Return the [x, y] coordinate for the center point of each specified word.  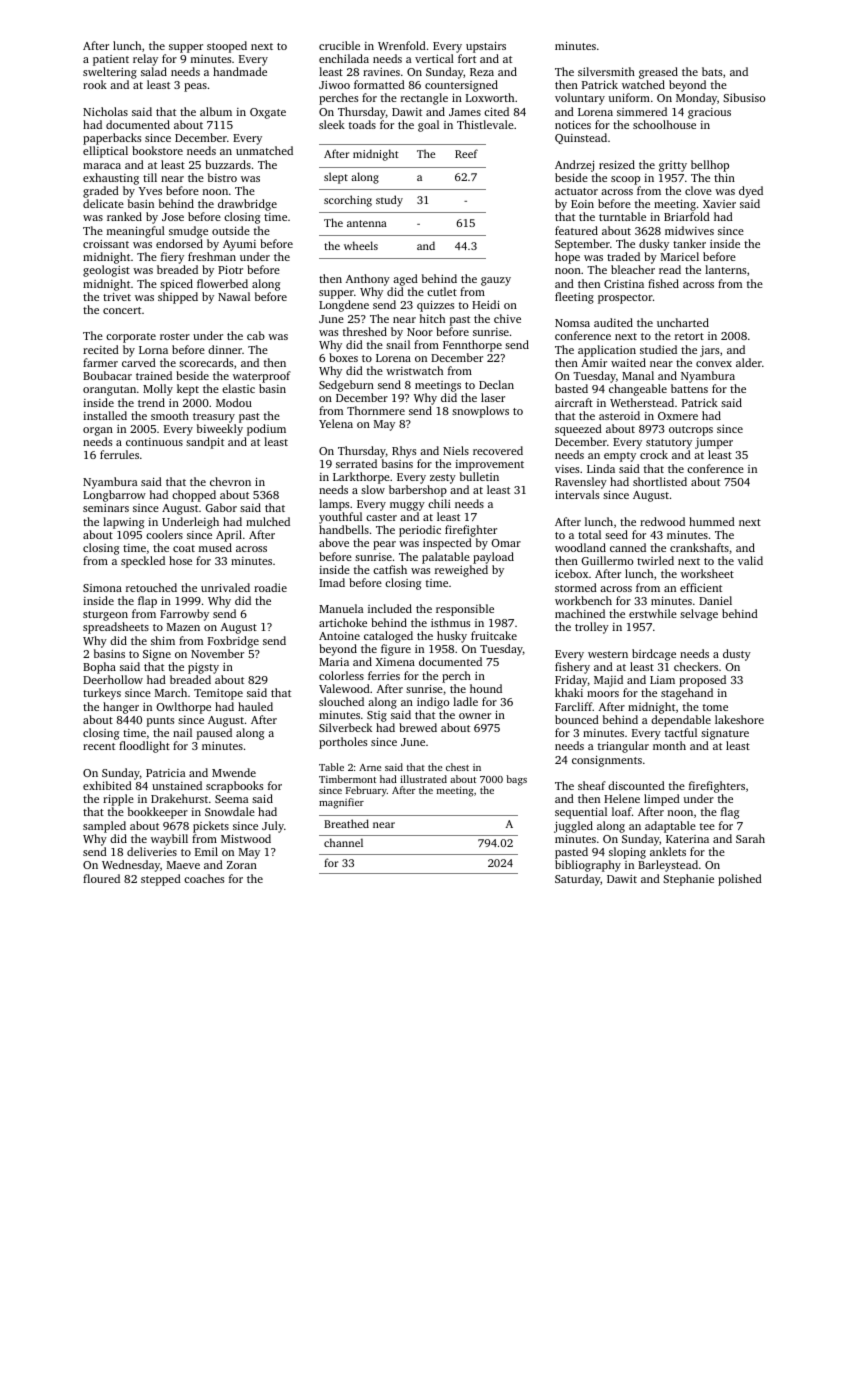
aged [405, 280]
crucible [339, 45]
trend [151, 402]
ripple [118, 800]
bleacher [633, 269]
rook [95, 84]
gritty [673, 166]
